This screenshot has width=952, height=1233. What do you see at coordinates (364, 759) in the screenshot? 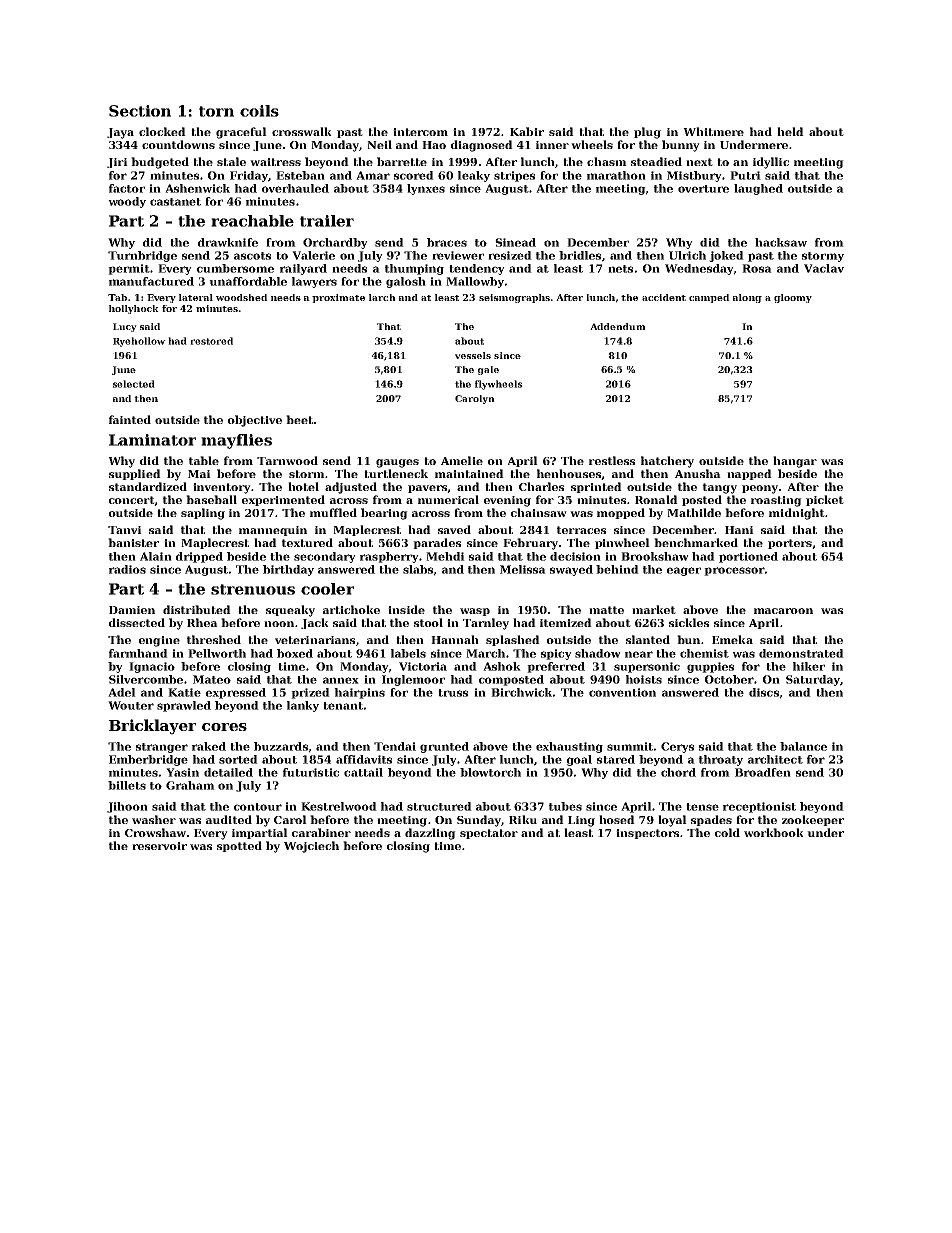
I see `affidavits` at bounding box center [364, 759].
